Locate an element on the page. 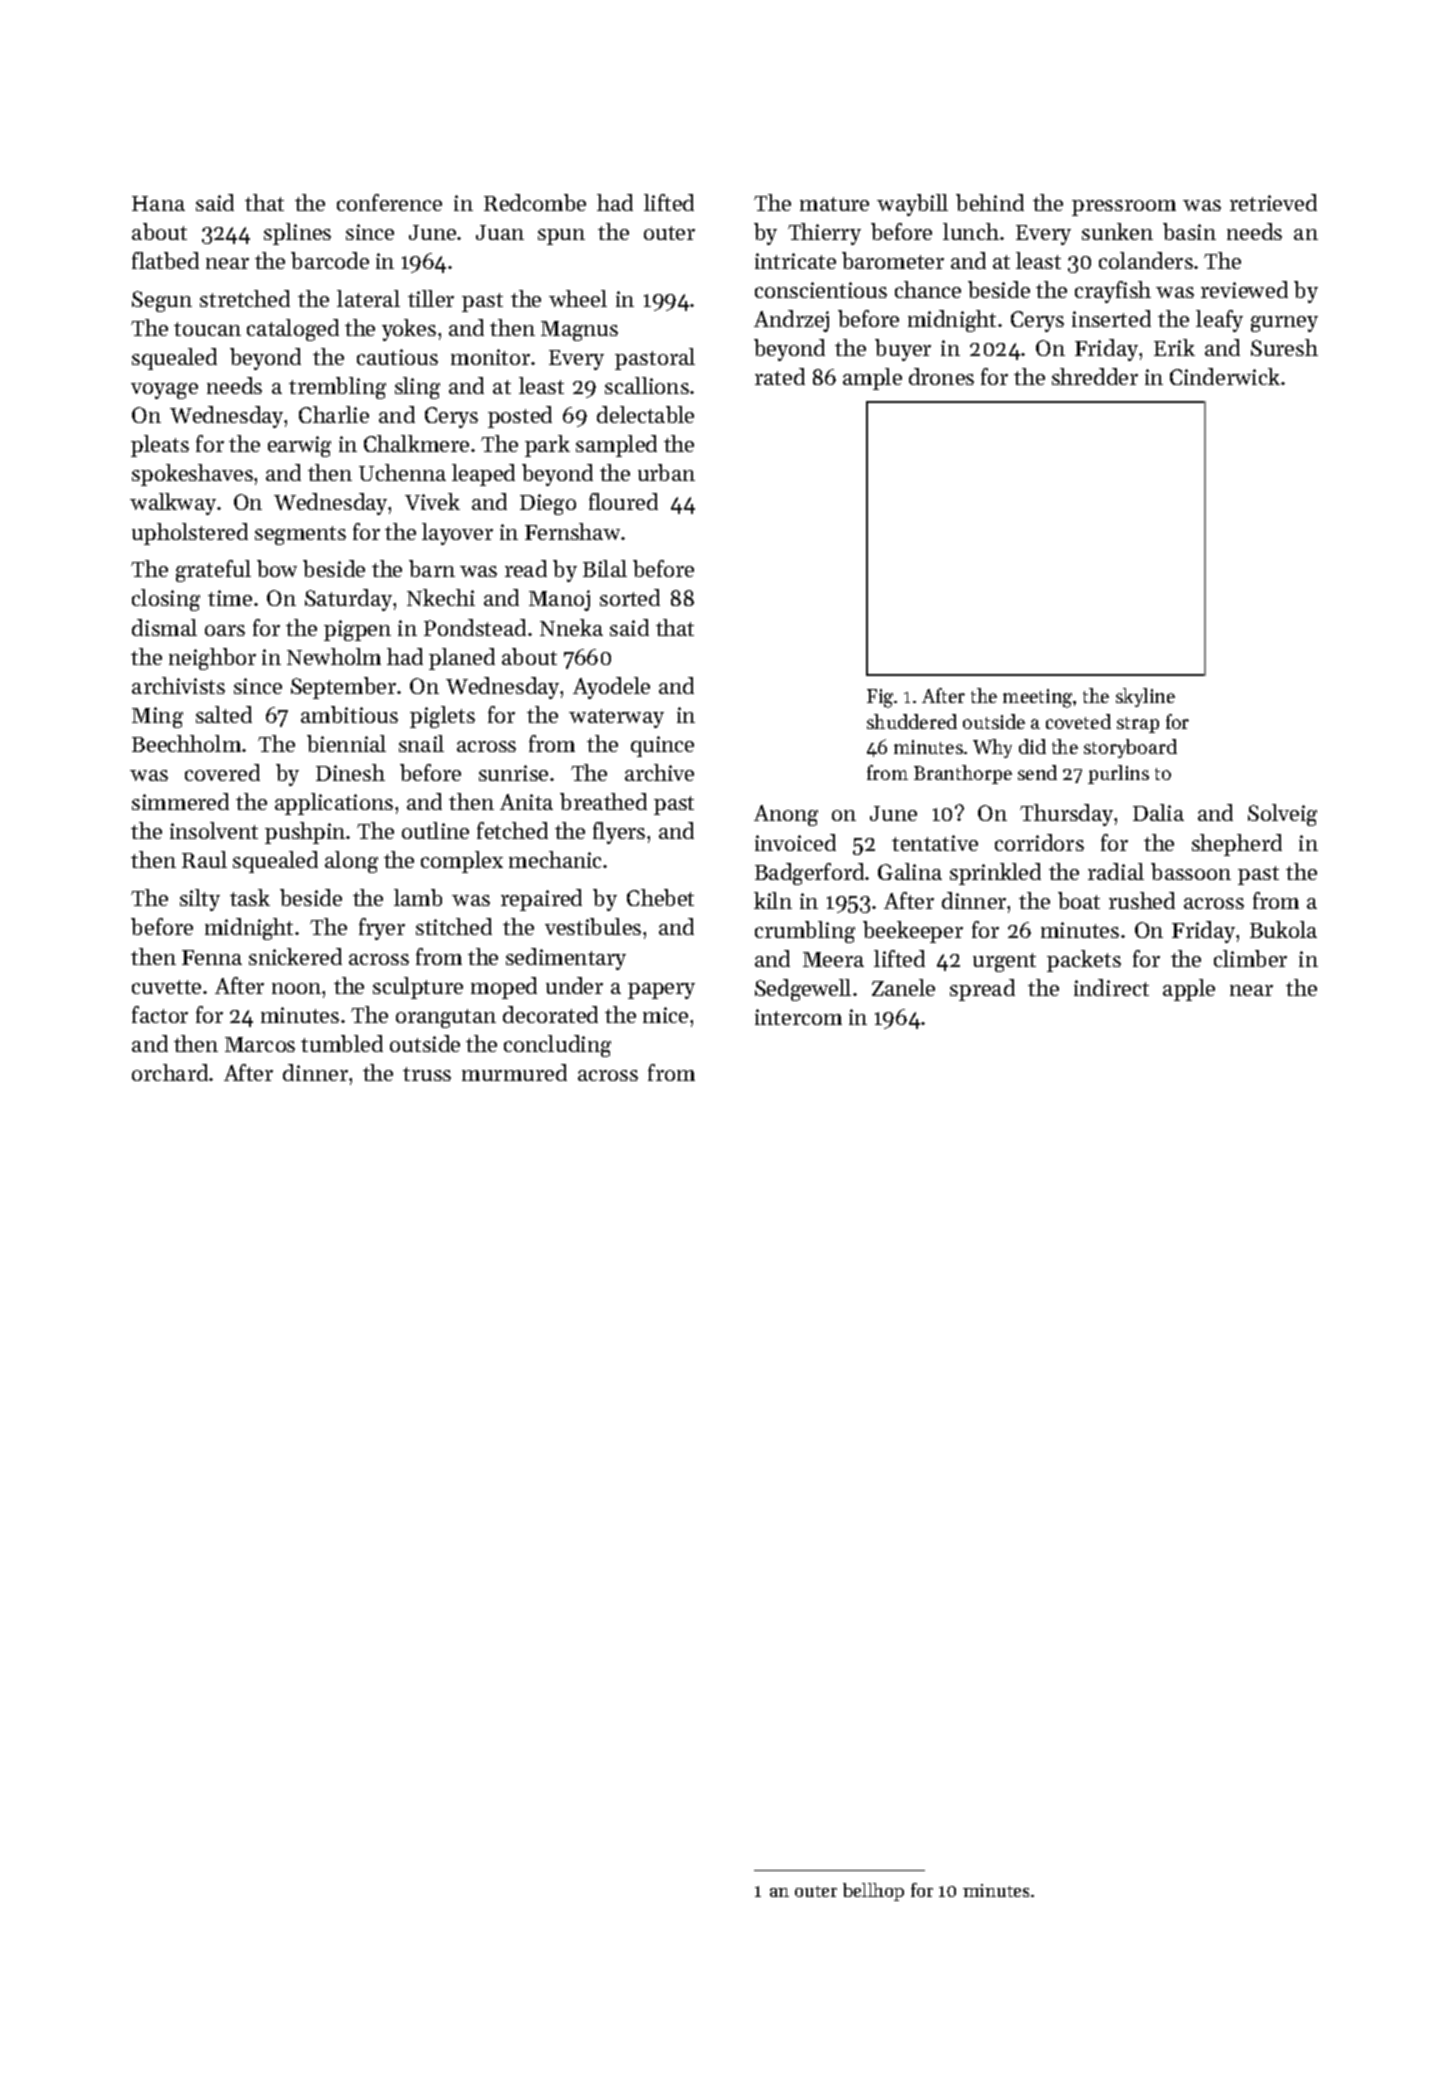  intercom is located at coordinates (798, 1017).
